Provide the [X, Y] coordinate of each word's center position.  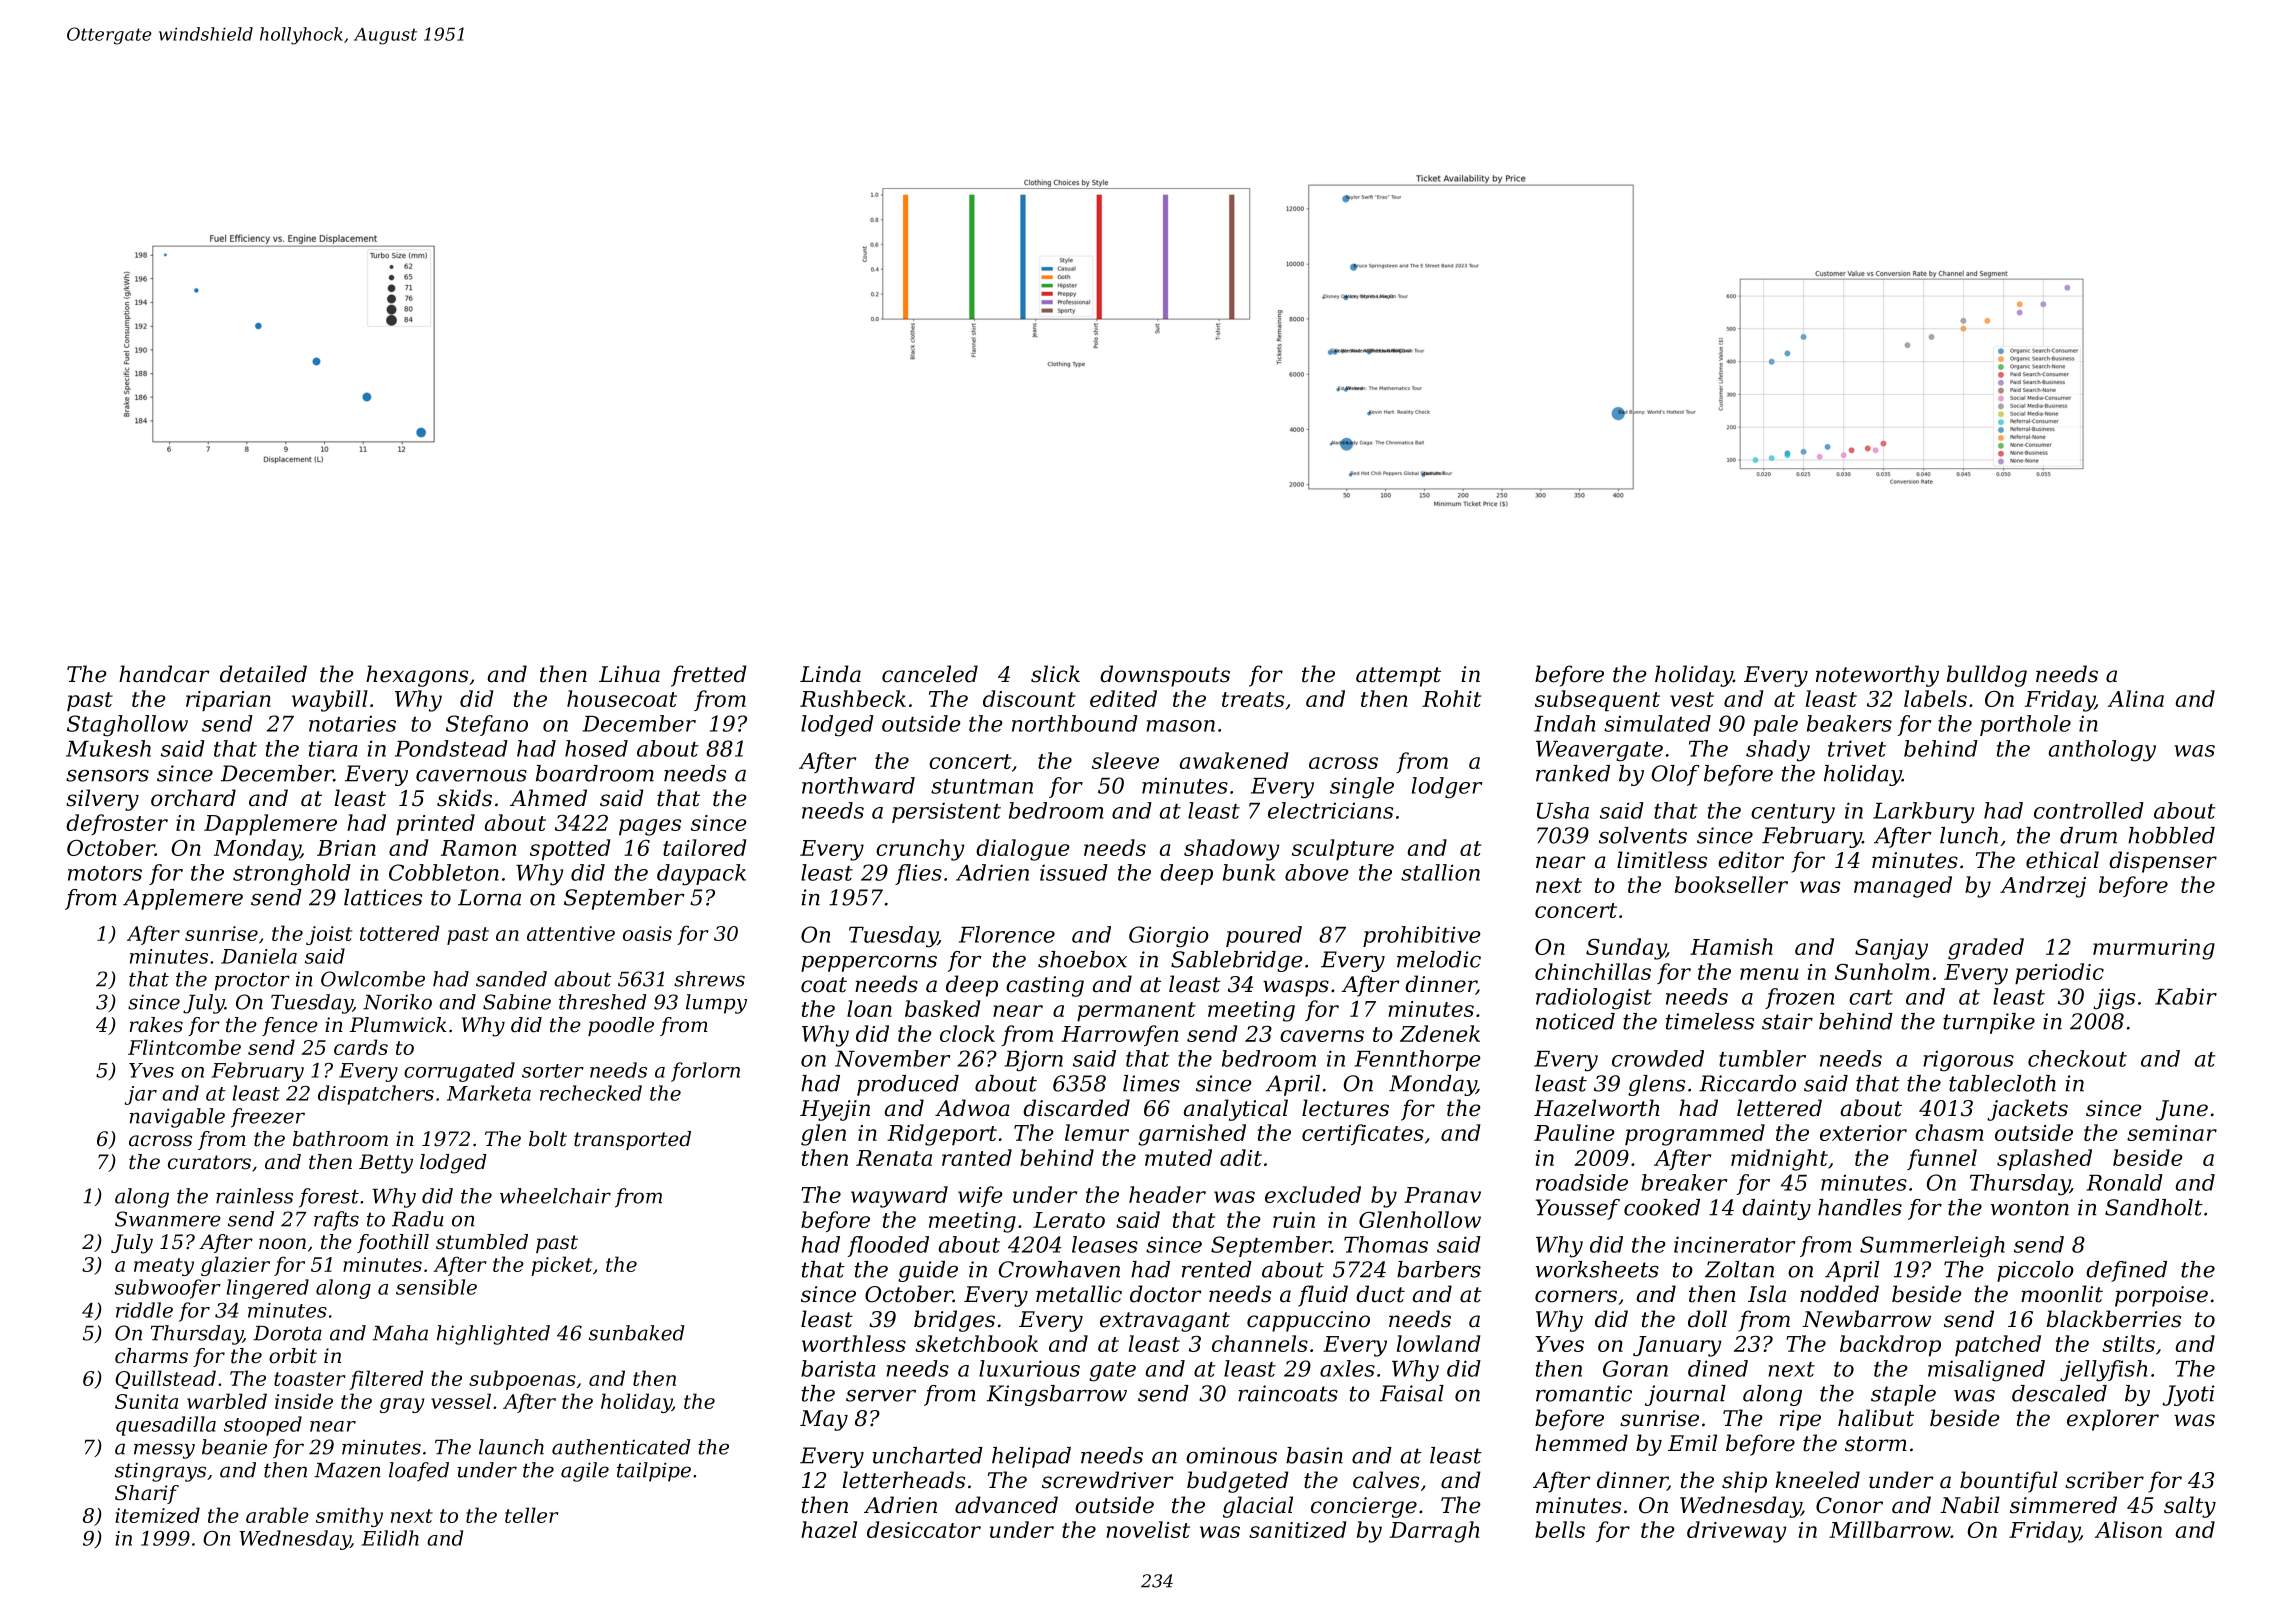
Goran [1635, 1368]
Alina [2136, 698]
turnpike [1989, 1023]
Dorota [287, 1333]
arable [277, 1515]
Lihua [629, 674]
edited [1123, 698]
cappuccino [1308, 1321]
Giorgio [1169, 937]
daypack [701, 875]
